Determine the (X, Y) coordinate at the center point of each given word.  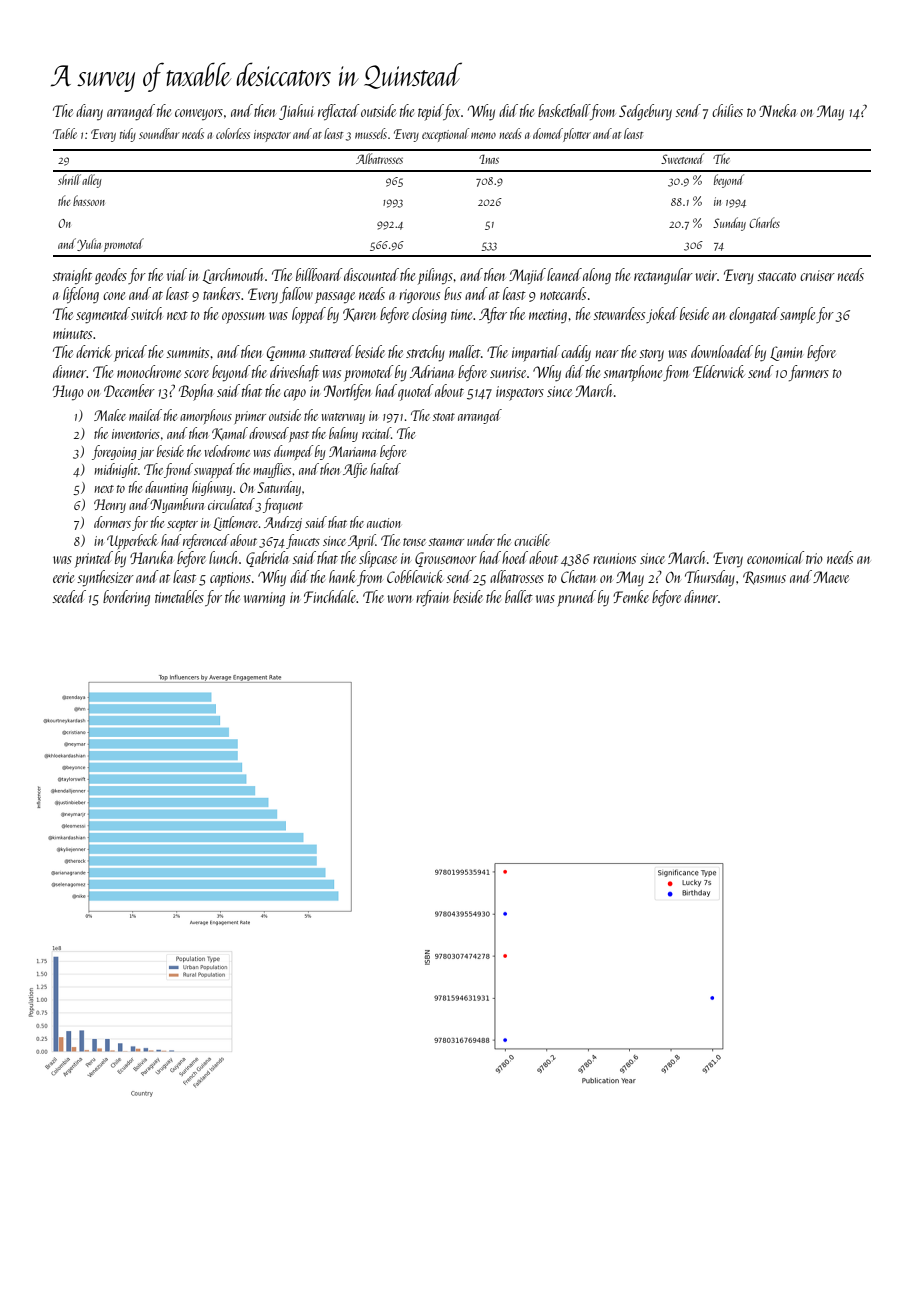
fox (452, 112)
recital (376, 433)
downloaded (722, 351)
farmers (809, 373)
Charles (764, 222)
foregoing (114, 452)
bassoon (89, 200)
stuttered (331, 351)
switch (146, 313)
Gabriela (267, 559)
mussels (371, 133)
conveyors (199, 114)
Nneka (778, 110)
